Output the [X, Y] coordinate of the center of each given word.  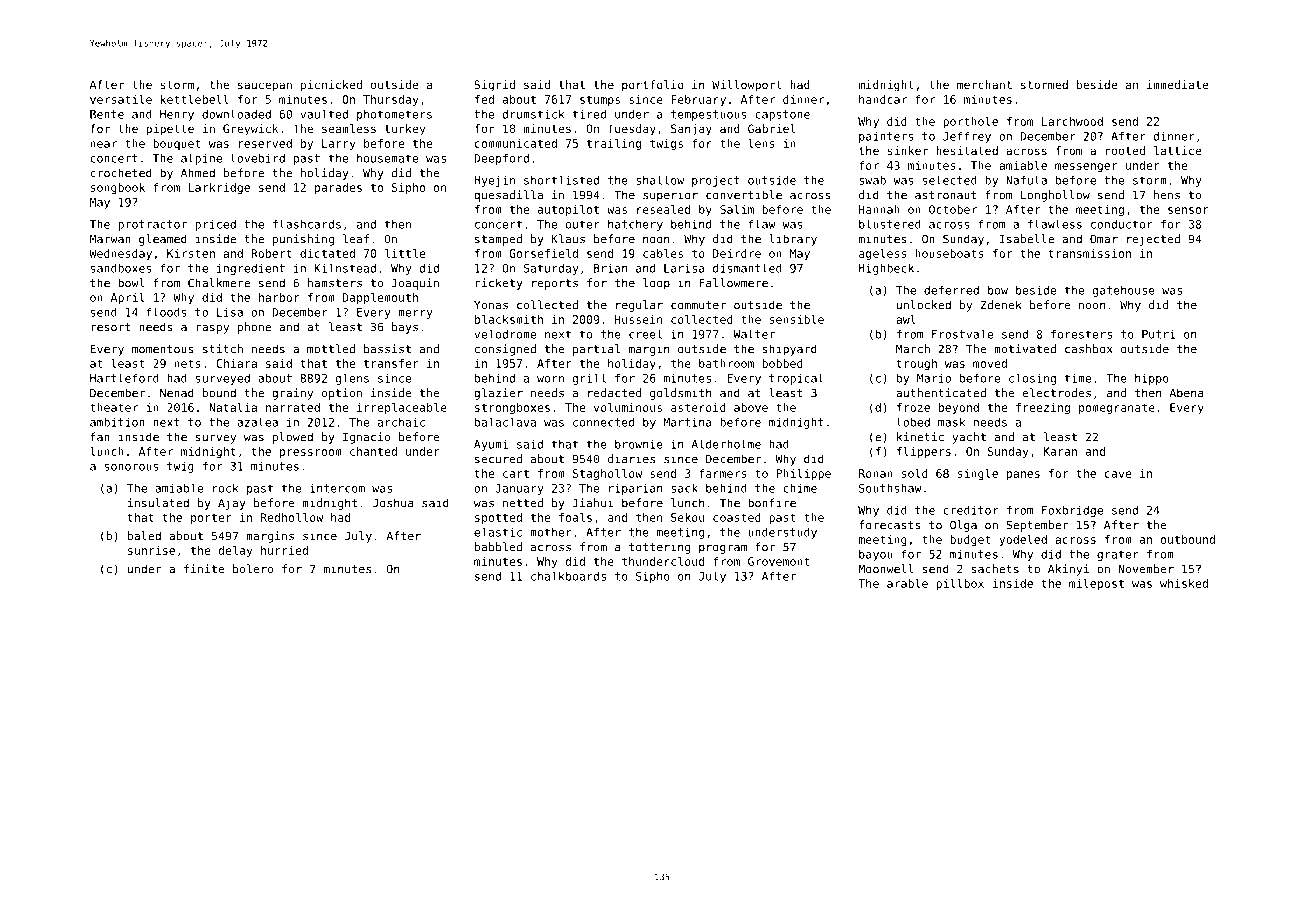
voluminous [628, 407]
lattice [1178, 150]
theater [114, 407]
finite [204, 569]
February [698, 100]
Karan [1060, 451]
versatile [121, 99]
